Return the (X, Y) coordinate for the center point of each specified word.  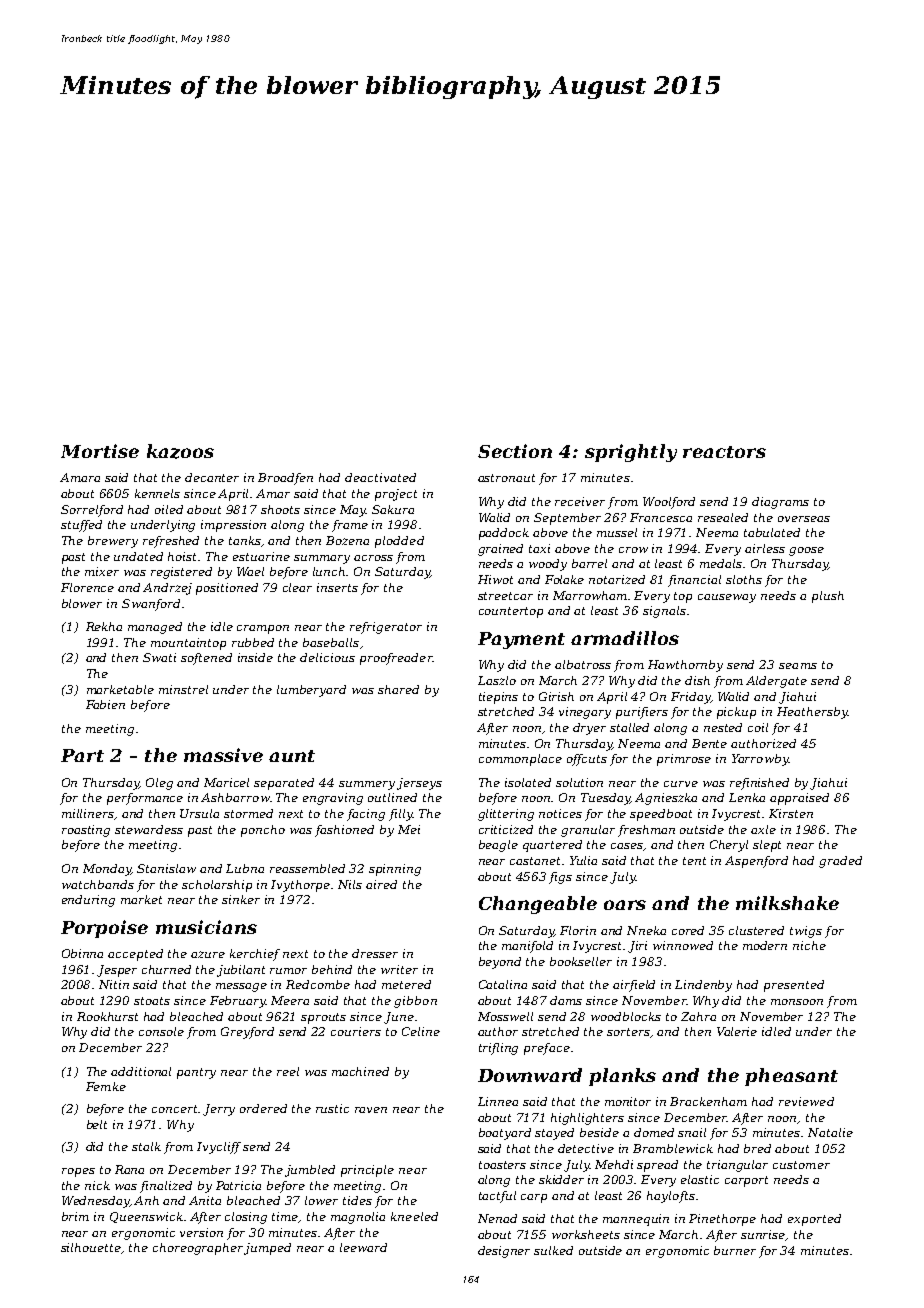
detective (586, 1148)
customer (801, 1165)
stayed (554, 1134)
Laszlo (497, 680)
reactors (724, 452)
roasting (86, 831)
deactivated (380, 477)
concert (175, 1109)
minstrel (183, 689)
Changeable (538, 905)
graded (840, 862)
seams (798, 666)
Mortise (100, 451)
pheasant (791, 1077)
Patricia (238, 1185)
